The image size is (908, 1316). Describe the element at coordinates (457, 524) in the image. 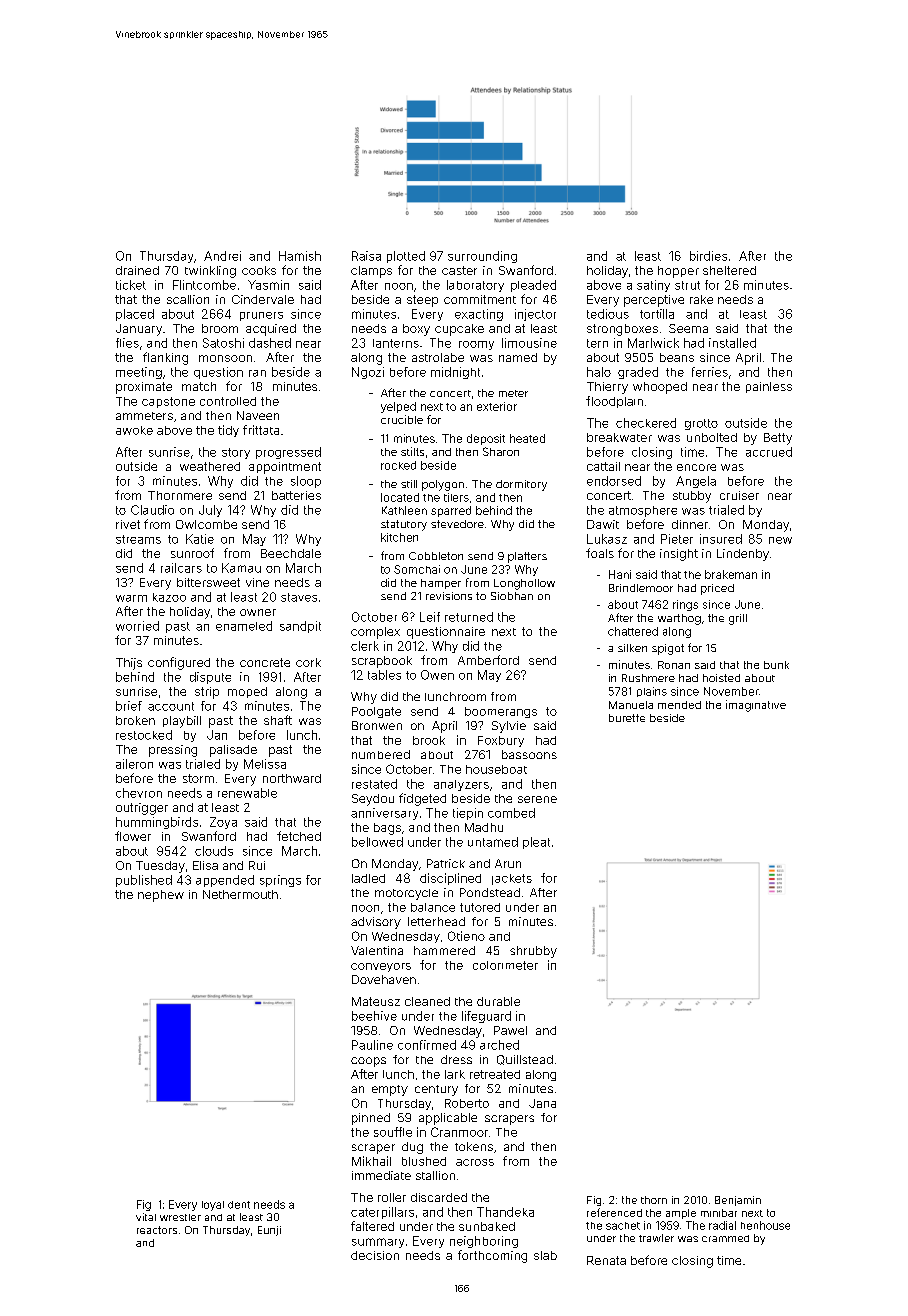

I see `stevedore` at that location.
